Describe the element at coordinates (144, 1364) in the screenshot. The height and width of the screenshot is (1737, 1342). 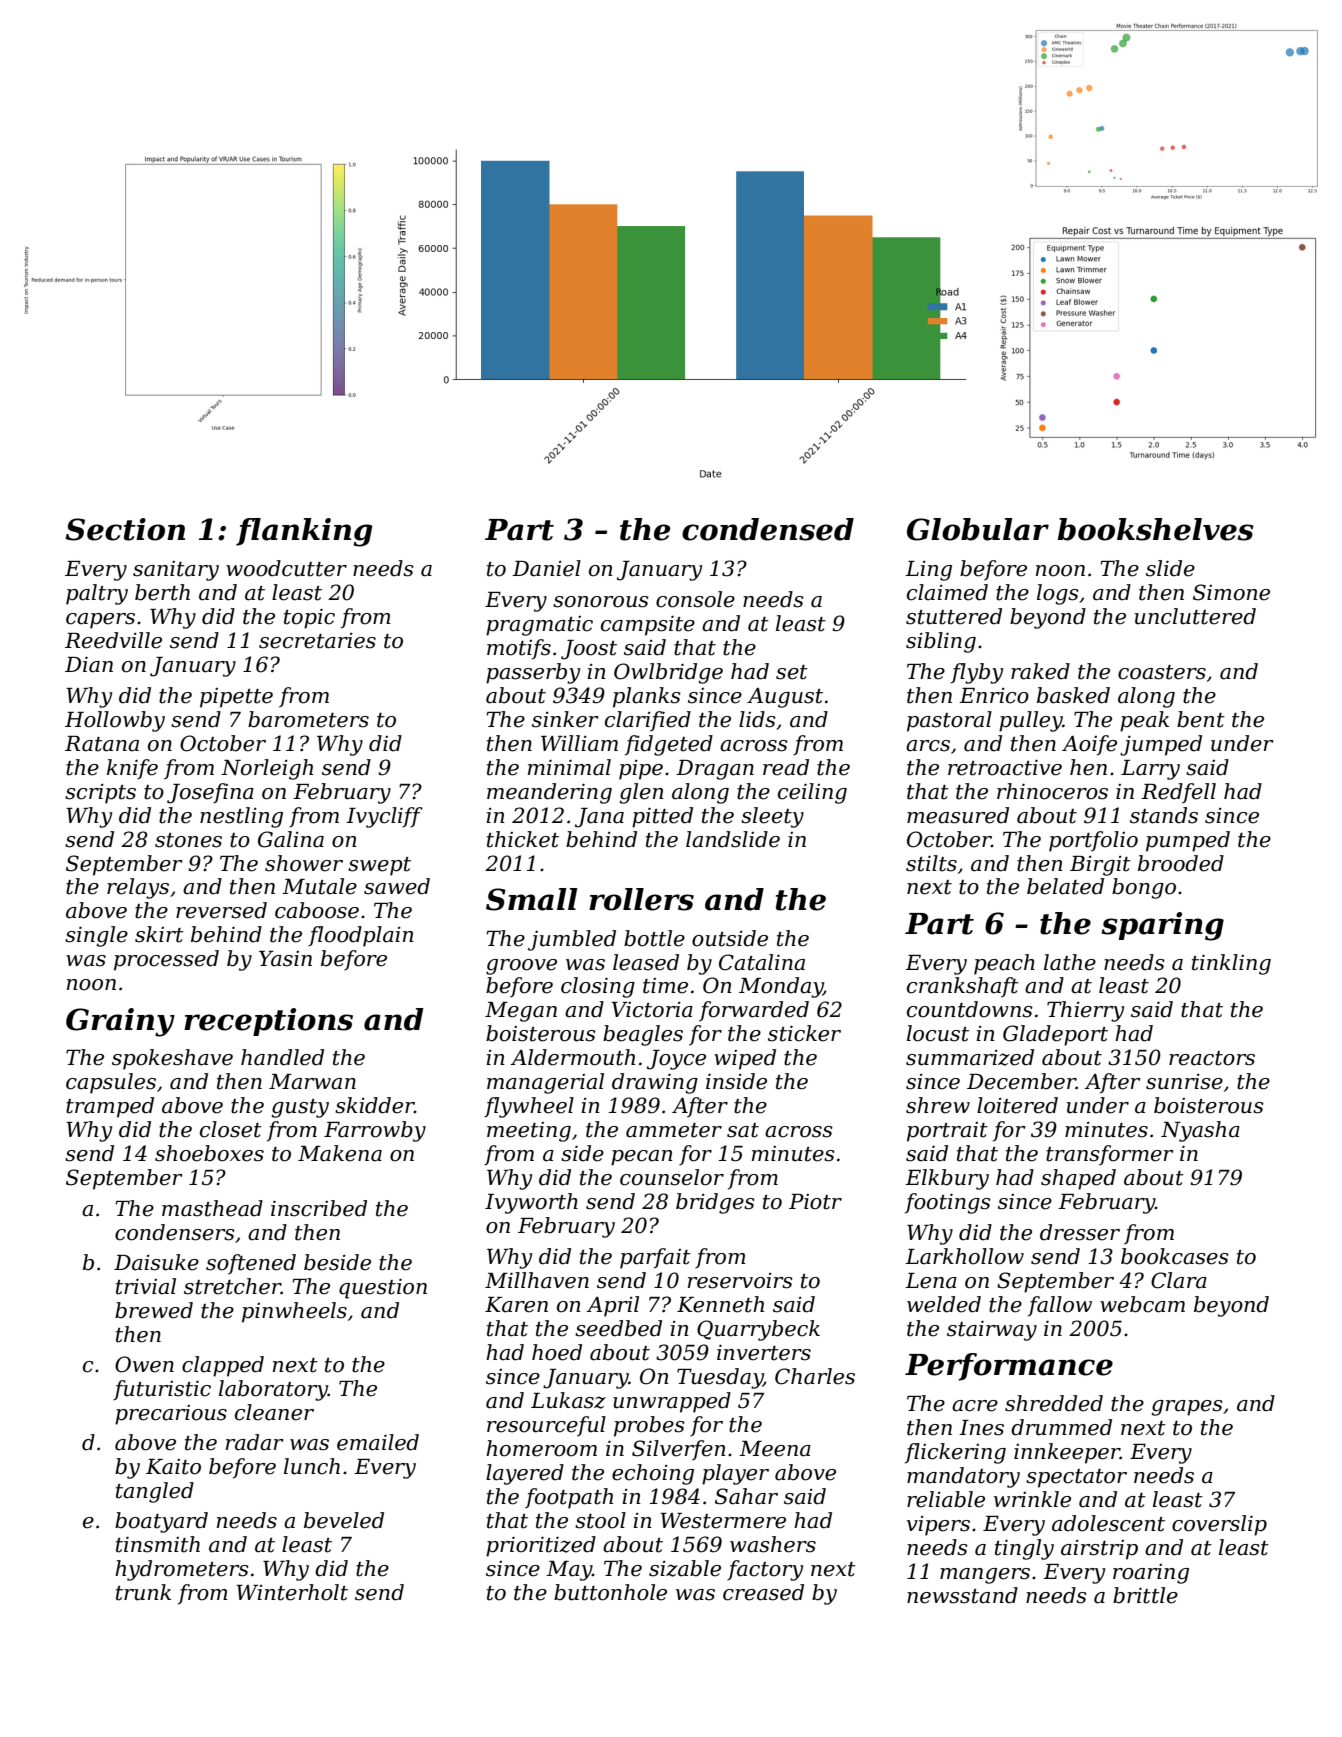
I see `Owen` at that location.
